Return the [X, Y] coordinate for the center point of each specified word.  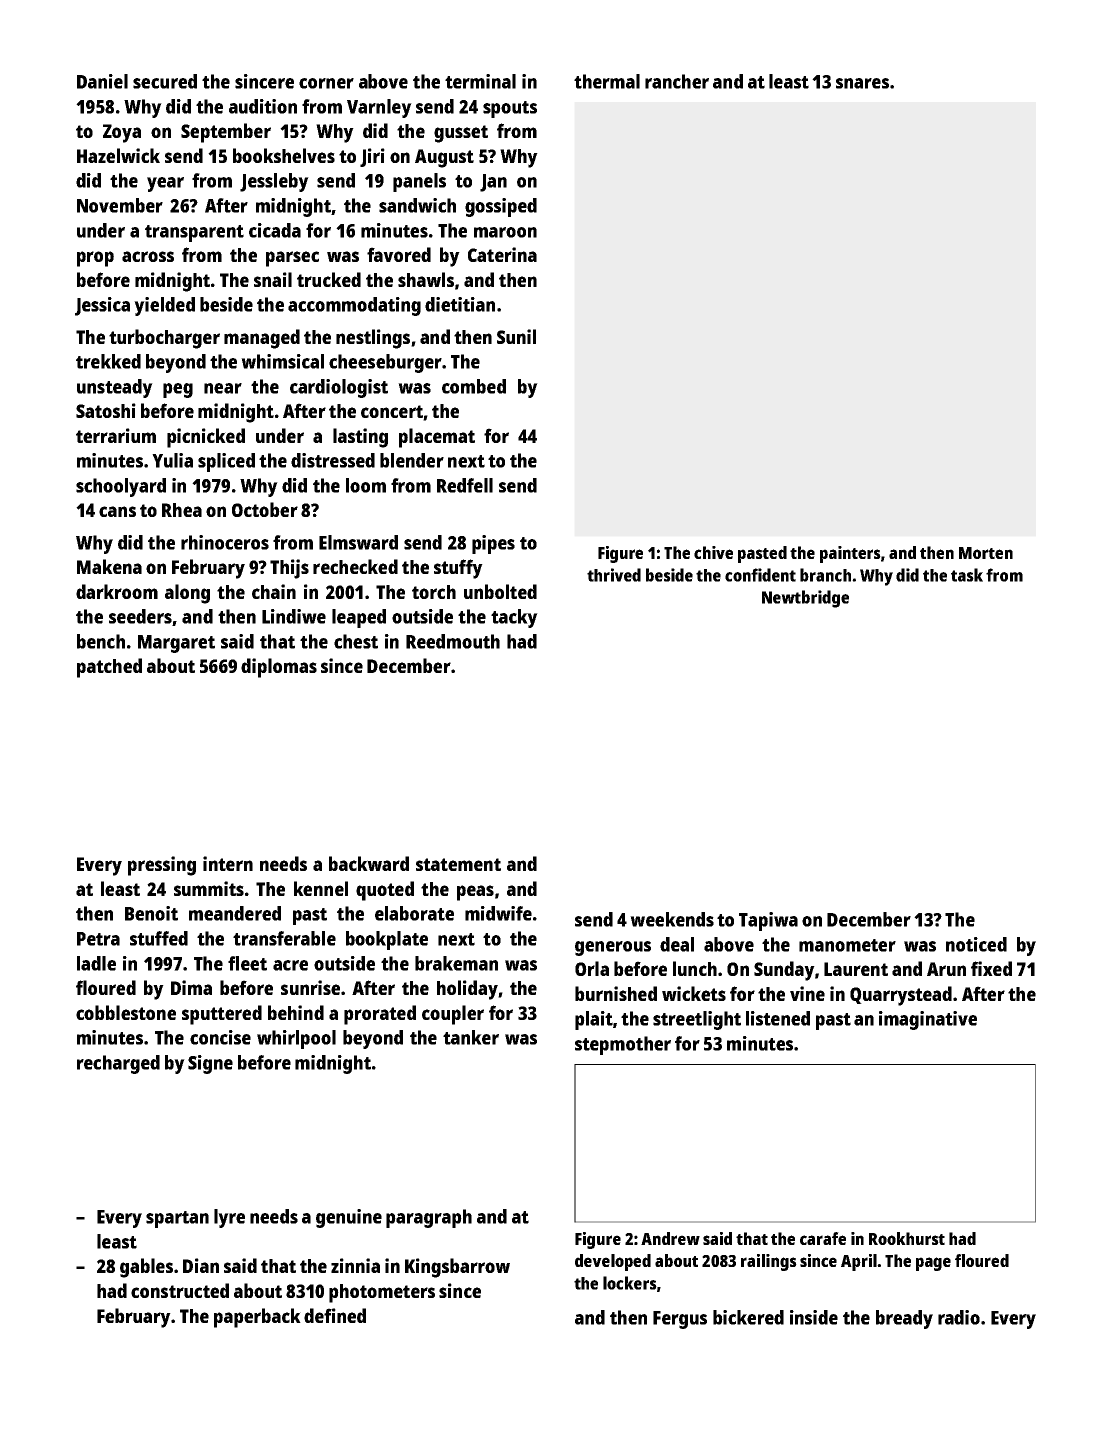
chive [713, 552]
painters [850, 554]
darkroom [117, 591]
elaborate [414, 913]
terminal [480, 81]
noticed [976, 944]
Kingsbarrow [457, 1268]
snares [862, 83]
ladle [96, 963]
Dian [201, 1265]
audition [263, 106]
